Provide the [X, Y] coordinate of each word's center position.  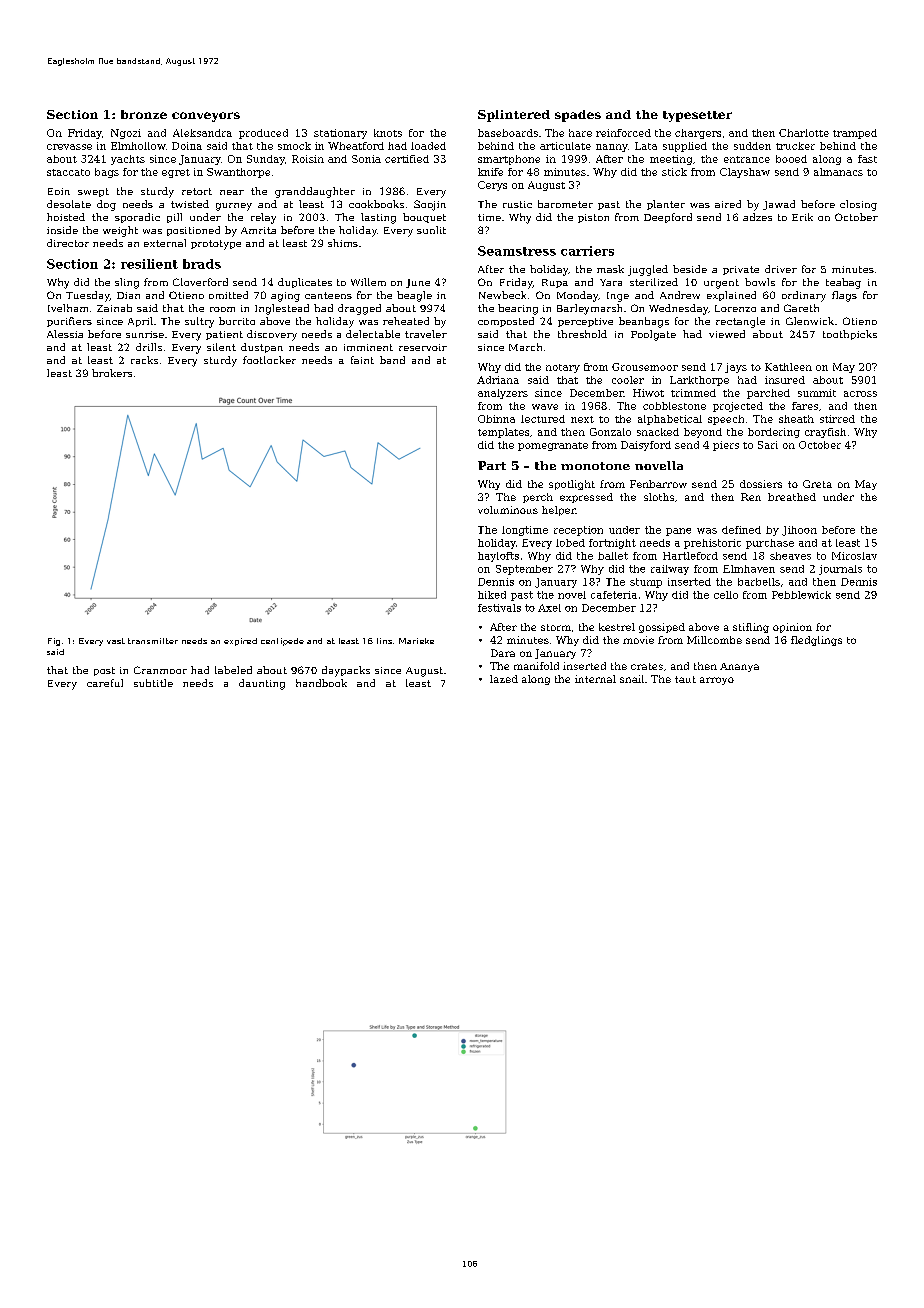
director [68, 243]
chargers [698, 134]
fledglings [816, 641]
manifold [536, 666]
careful [105, 683]
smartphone [509, 160]
